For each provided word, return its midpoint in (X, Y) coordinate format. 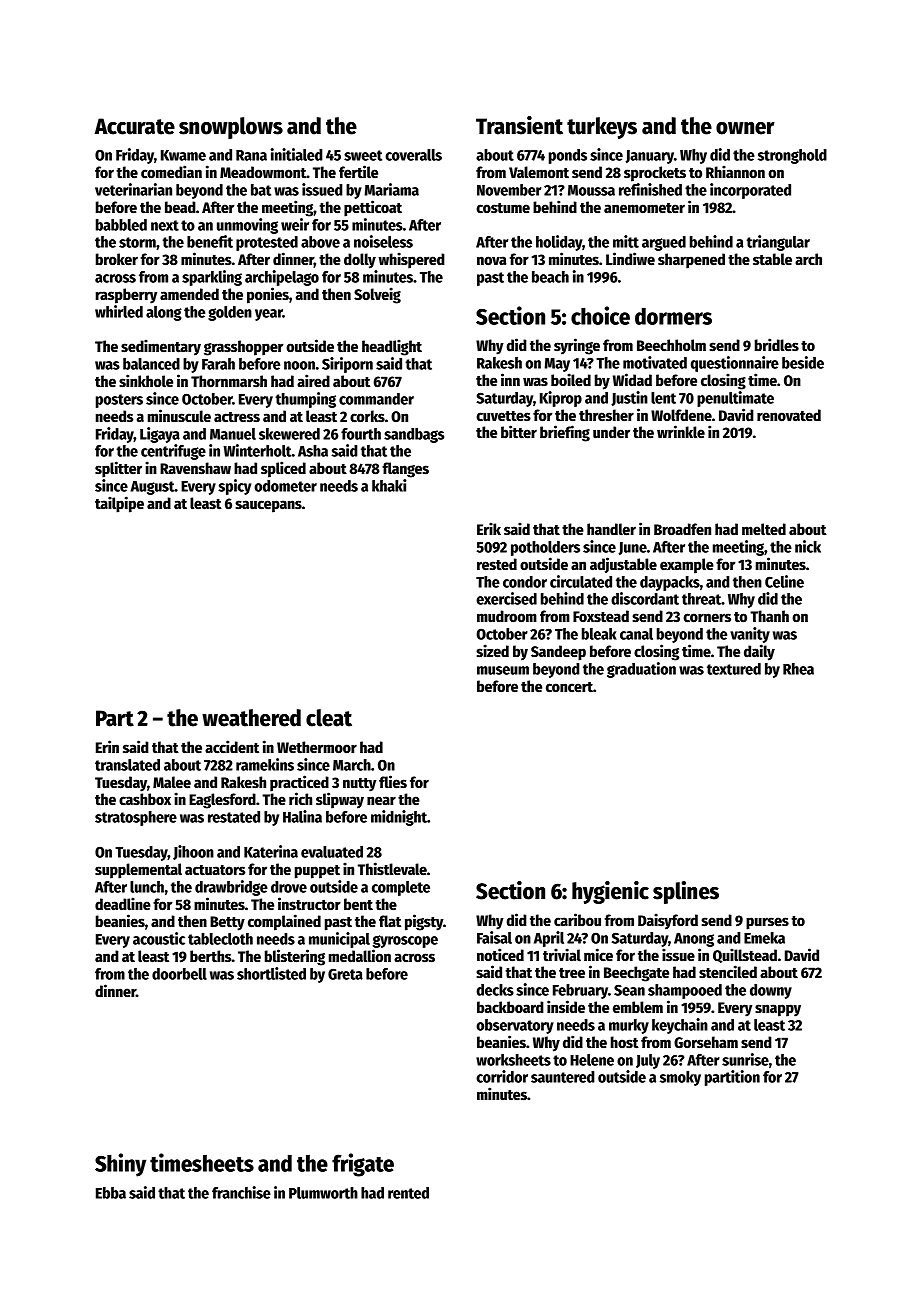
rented (408, 1193)
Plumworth (323, 1193)
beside (803, 362)
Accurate (135, 126)
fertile (358, 172)
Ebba (111, 1193)
